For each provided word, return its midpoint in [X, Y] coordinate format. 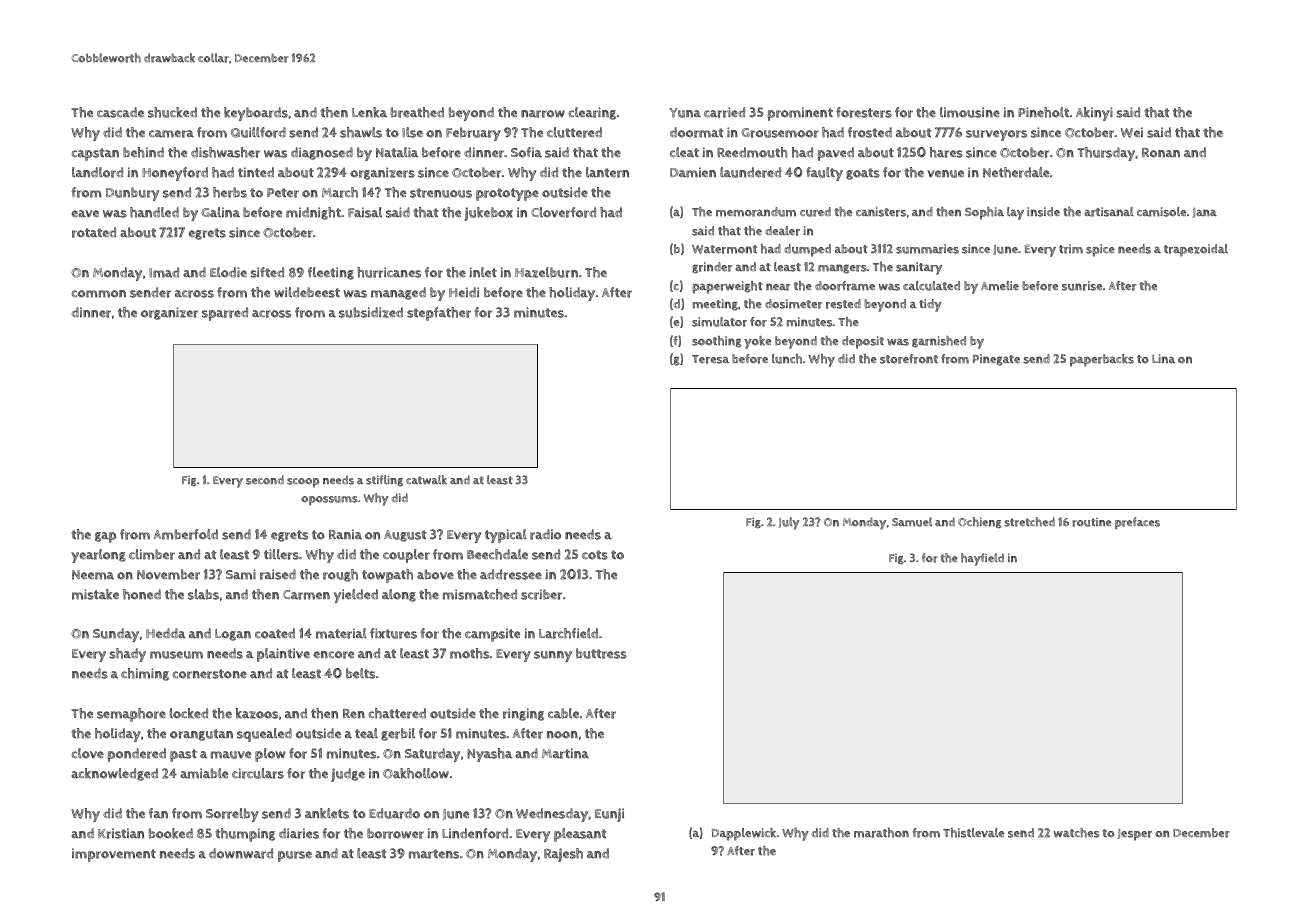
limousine [970, 112]
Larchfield [568, 633]
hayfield [982, 559]
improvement [114, 855]
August [405, 536]
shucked [172, 112]
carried [724, 112]
